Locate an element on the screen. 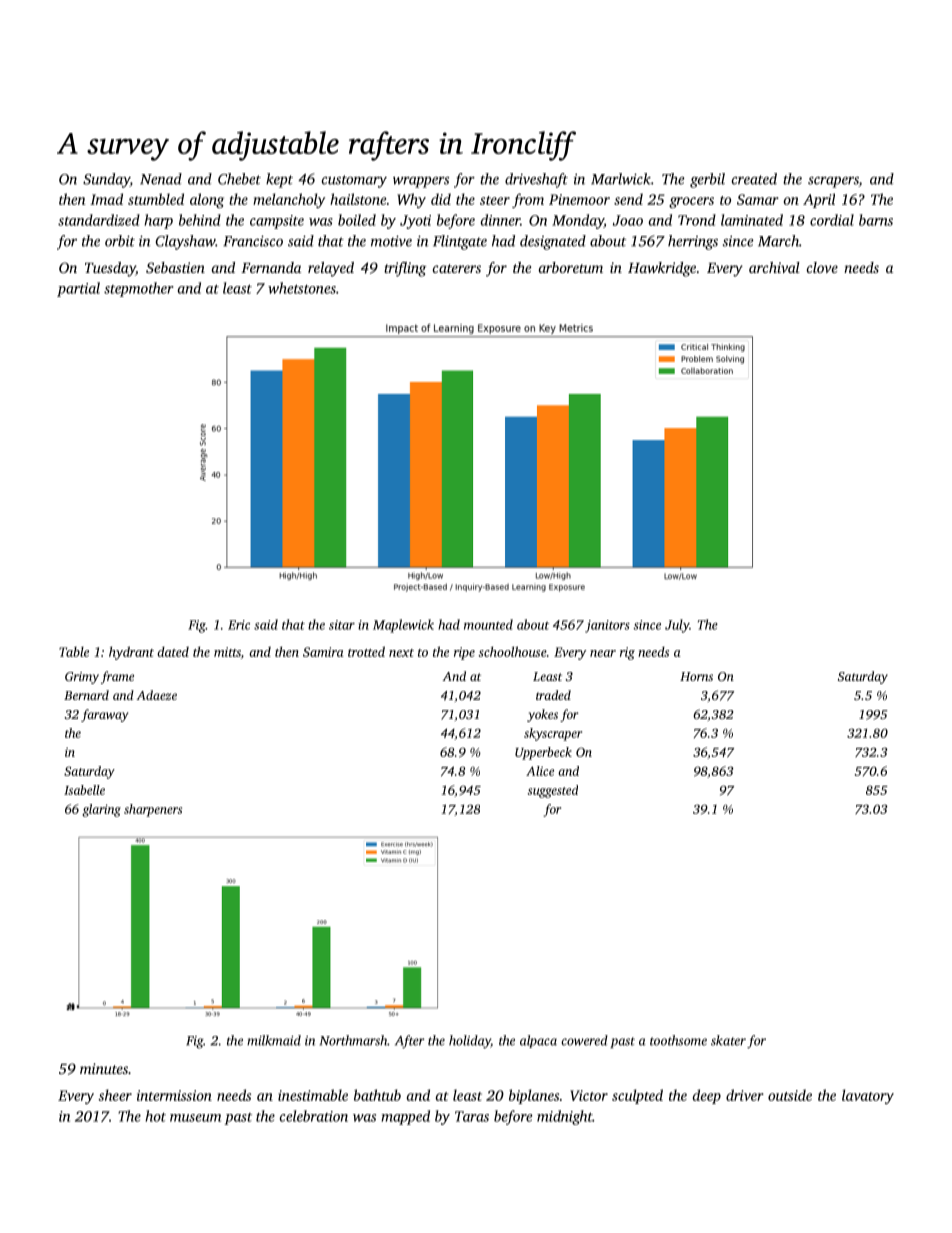 The width and height of the screenshot is (952, 1233). arboretum is located at coordinates (571, 267).
